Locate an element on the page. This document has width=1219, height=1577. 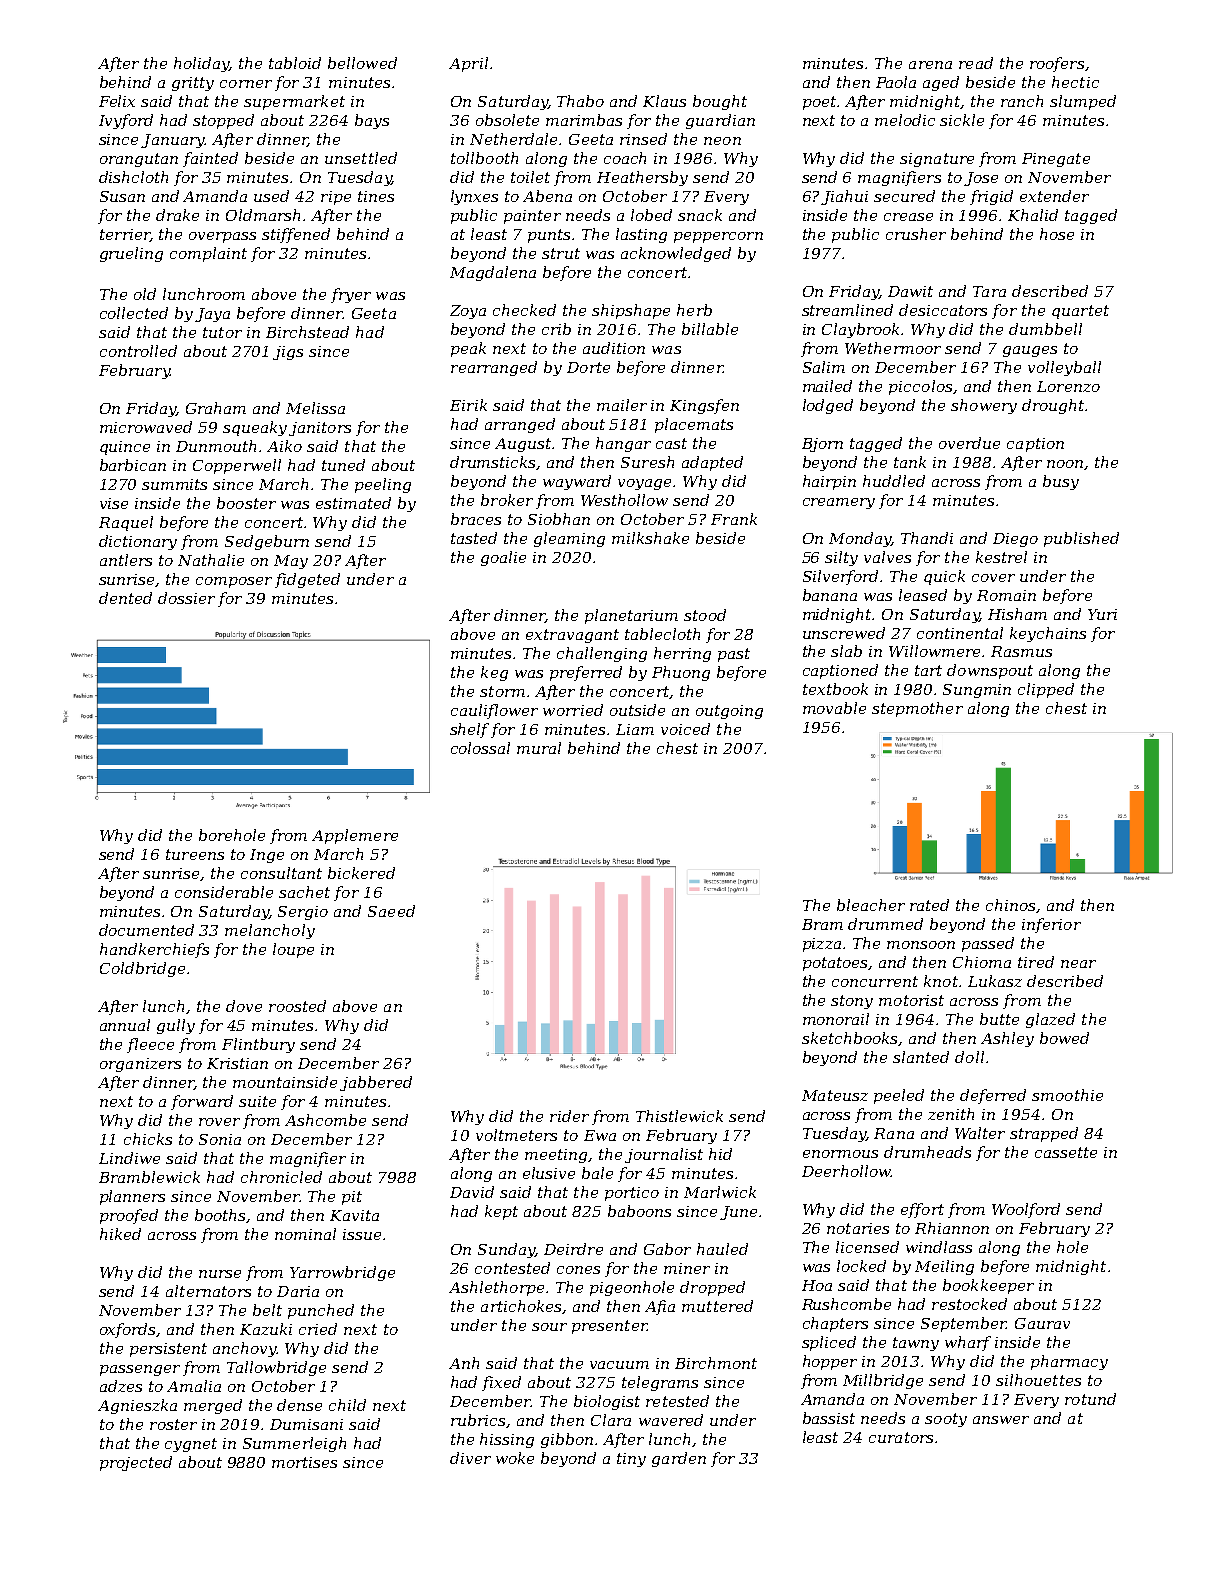
cried is located at coordinates (318, 1329).
